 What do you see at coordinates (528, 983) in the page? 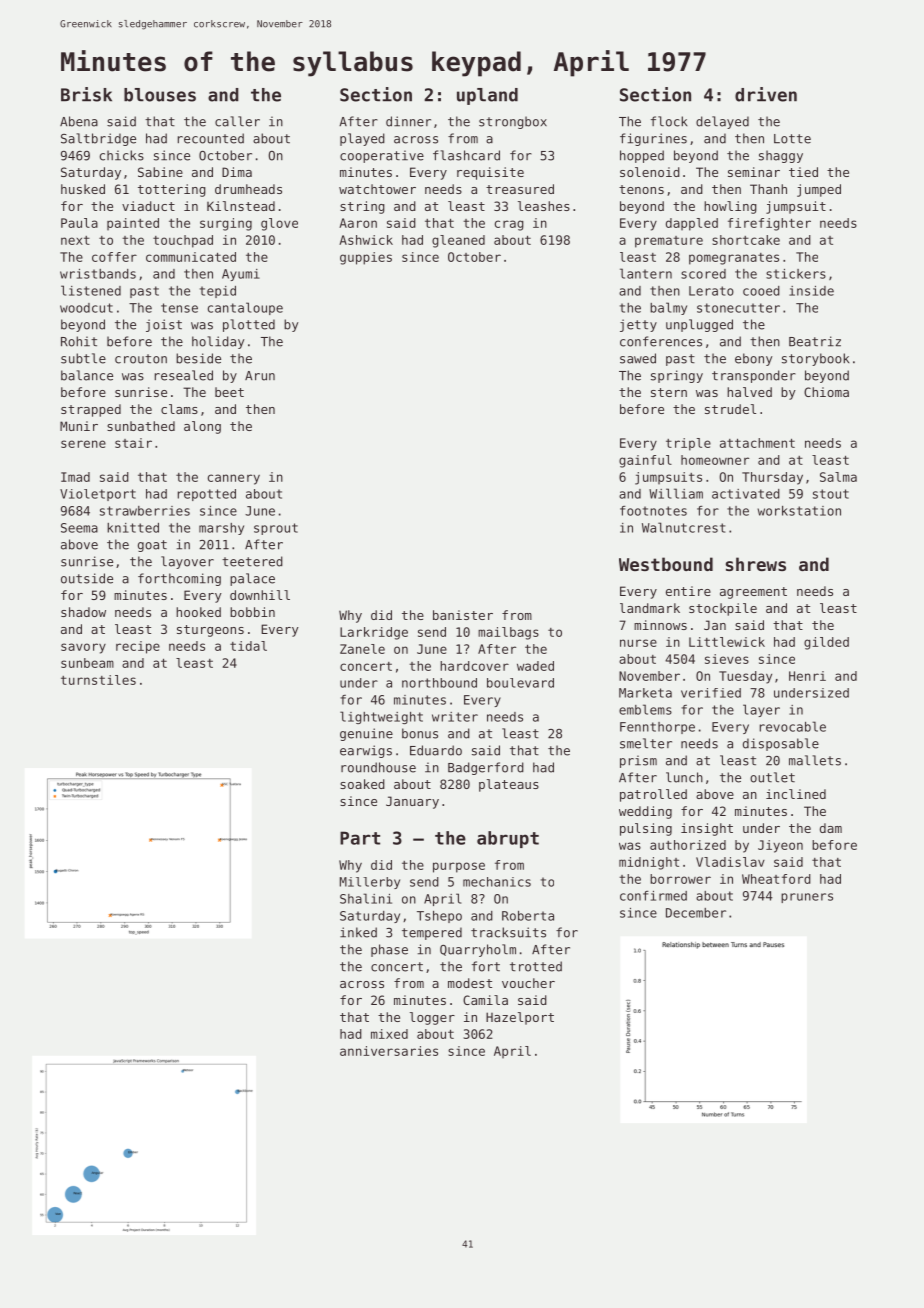
I see `voucher` at bounding box center [528, 983].
